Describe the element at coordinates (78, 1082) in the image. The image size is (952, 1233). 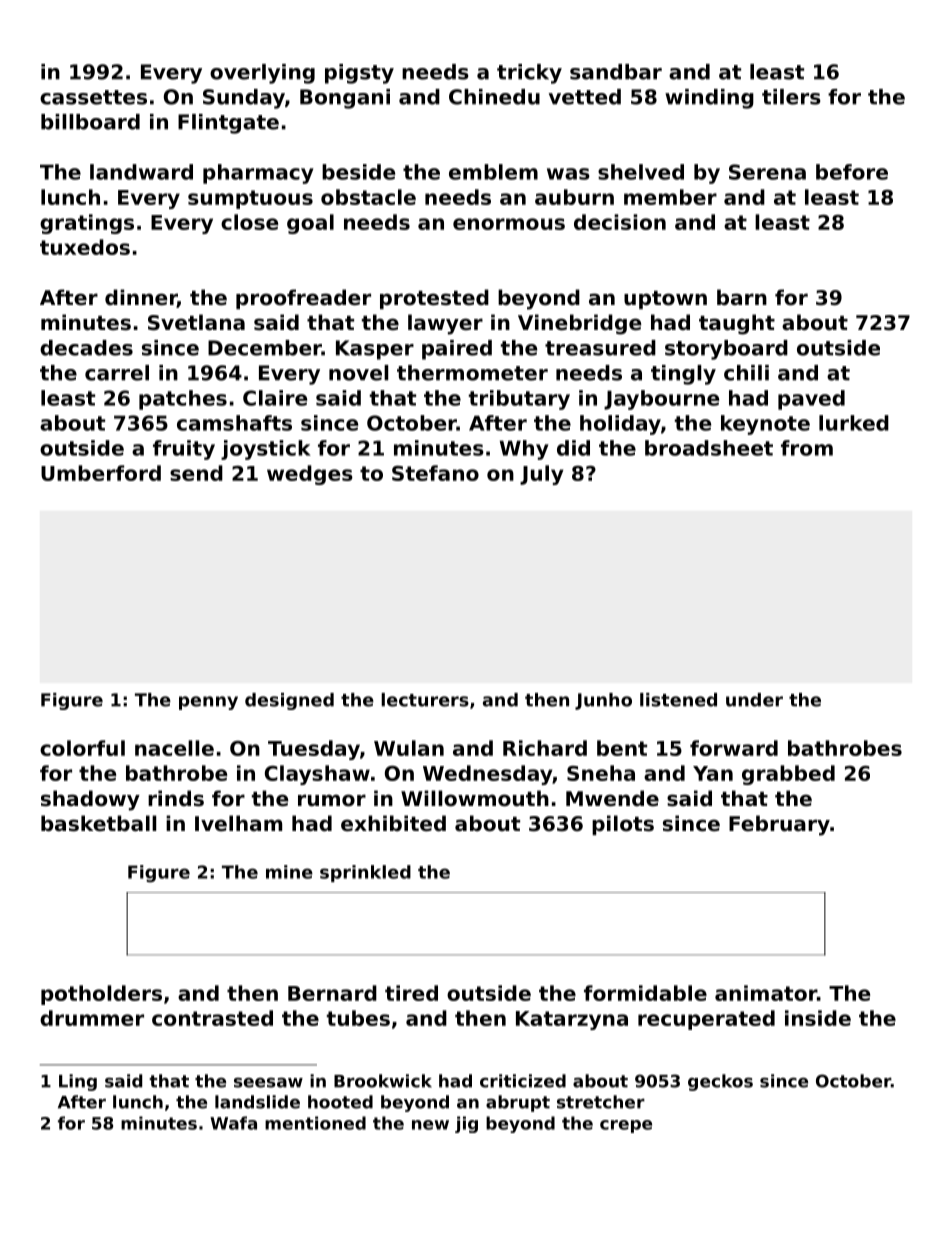
I see `Ling` at that location.
